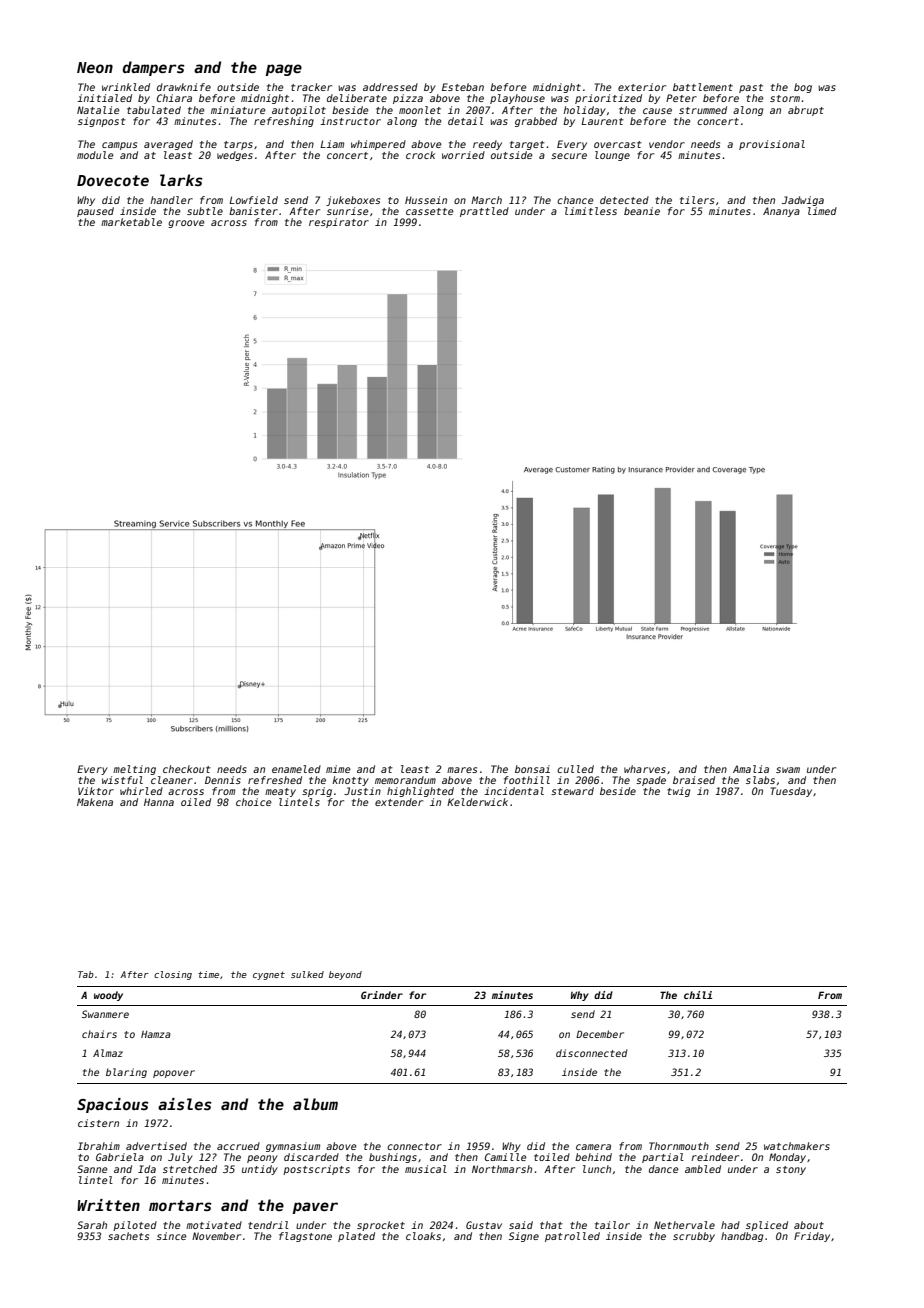 This screenshot has height=1308, width=924. I want to click on Kelderwick, so click(477, 802).
